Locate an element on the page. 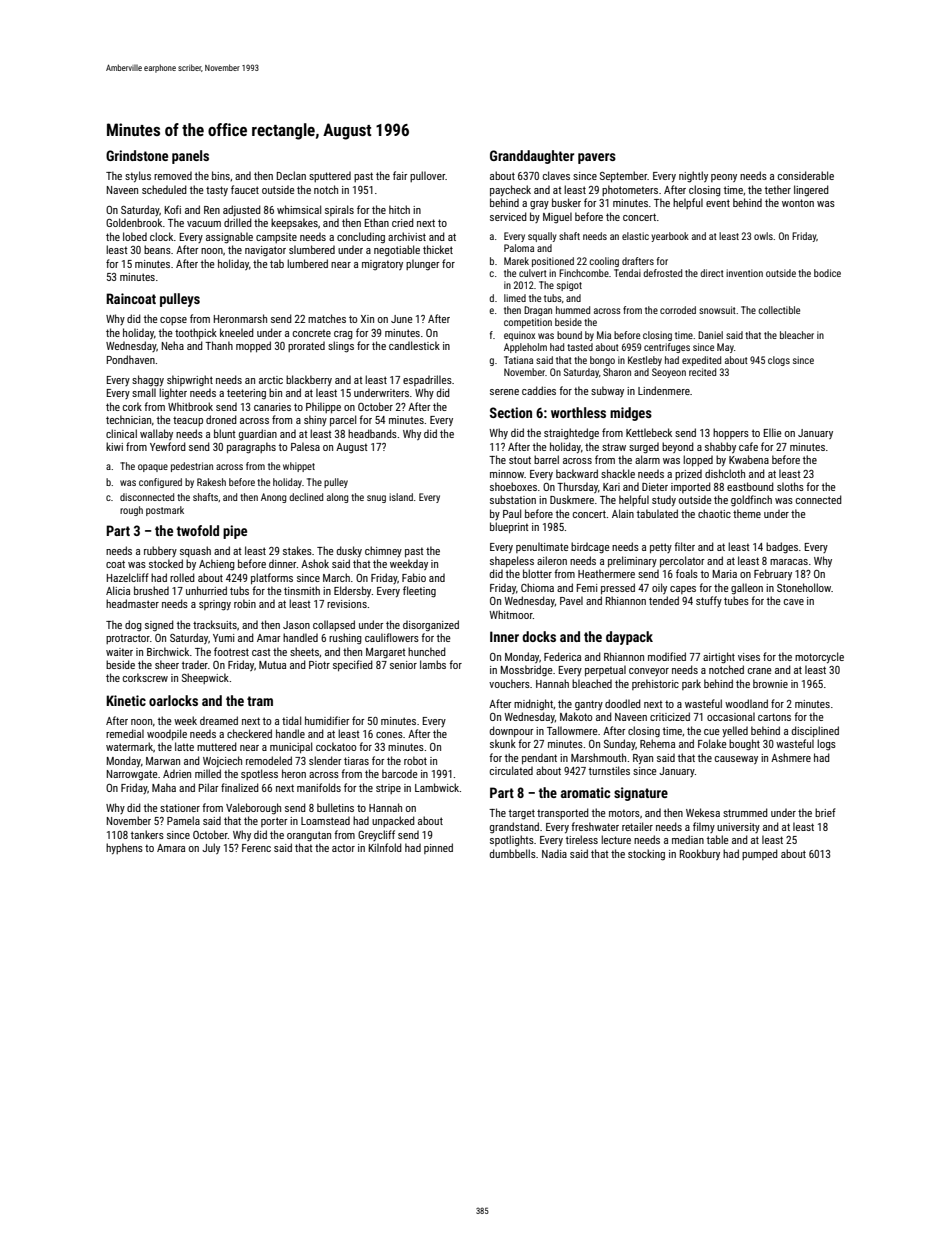 The image size is (952, 1233). maracas is located at coordinates (789, 562).
